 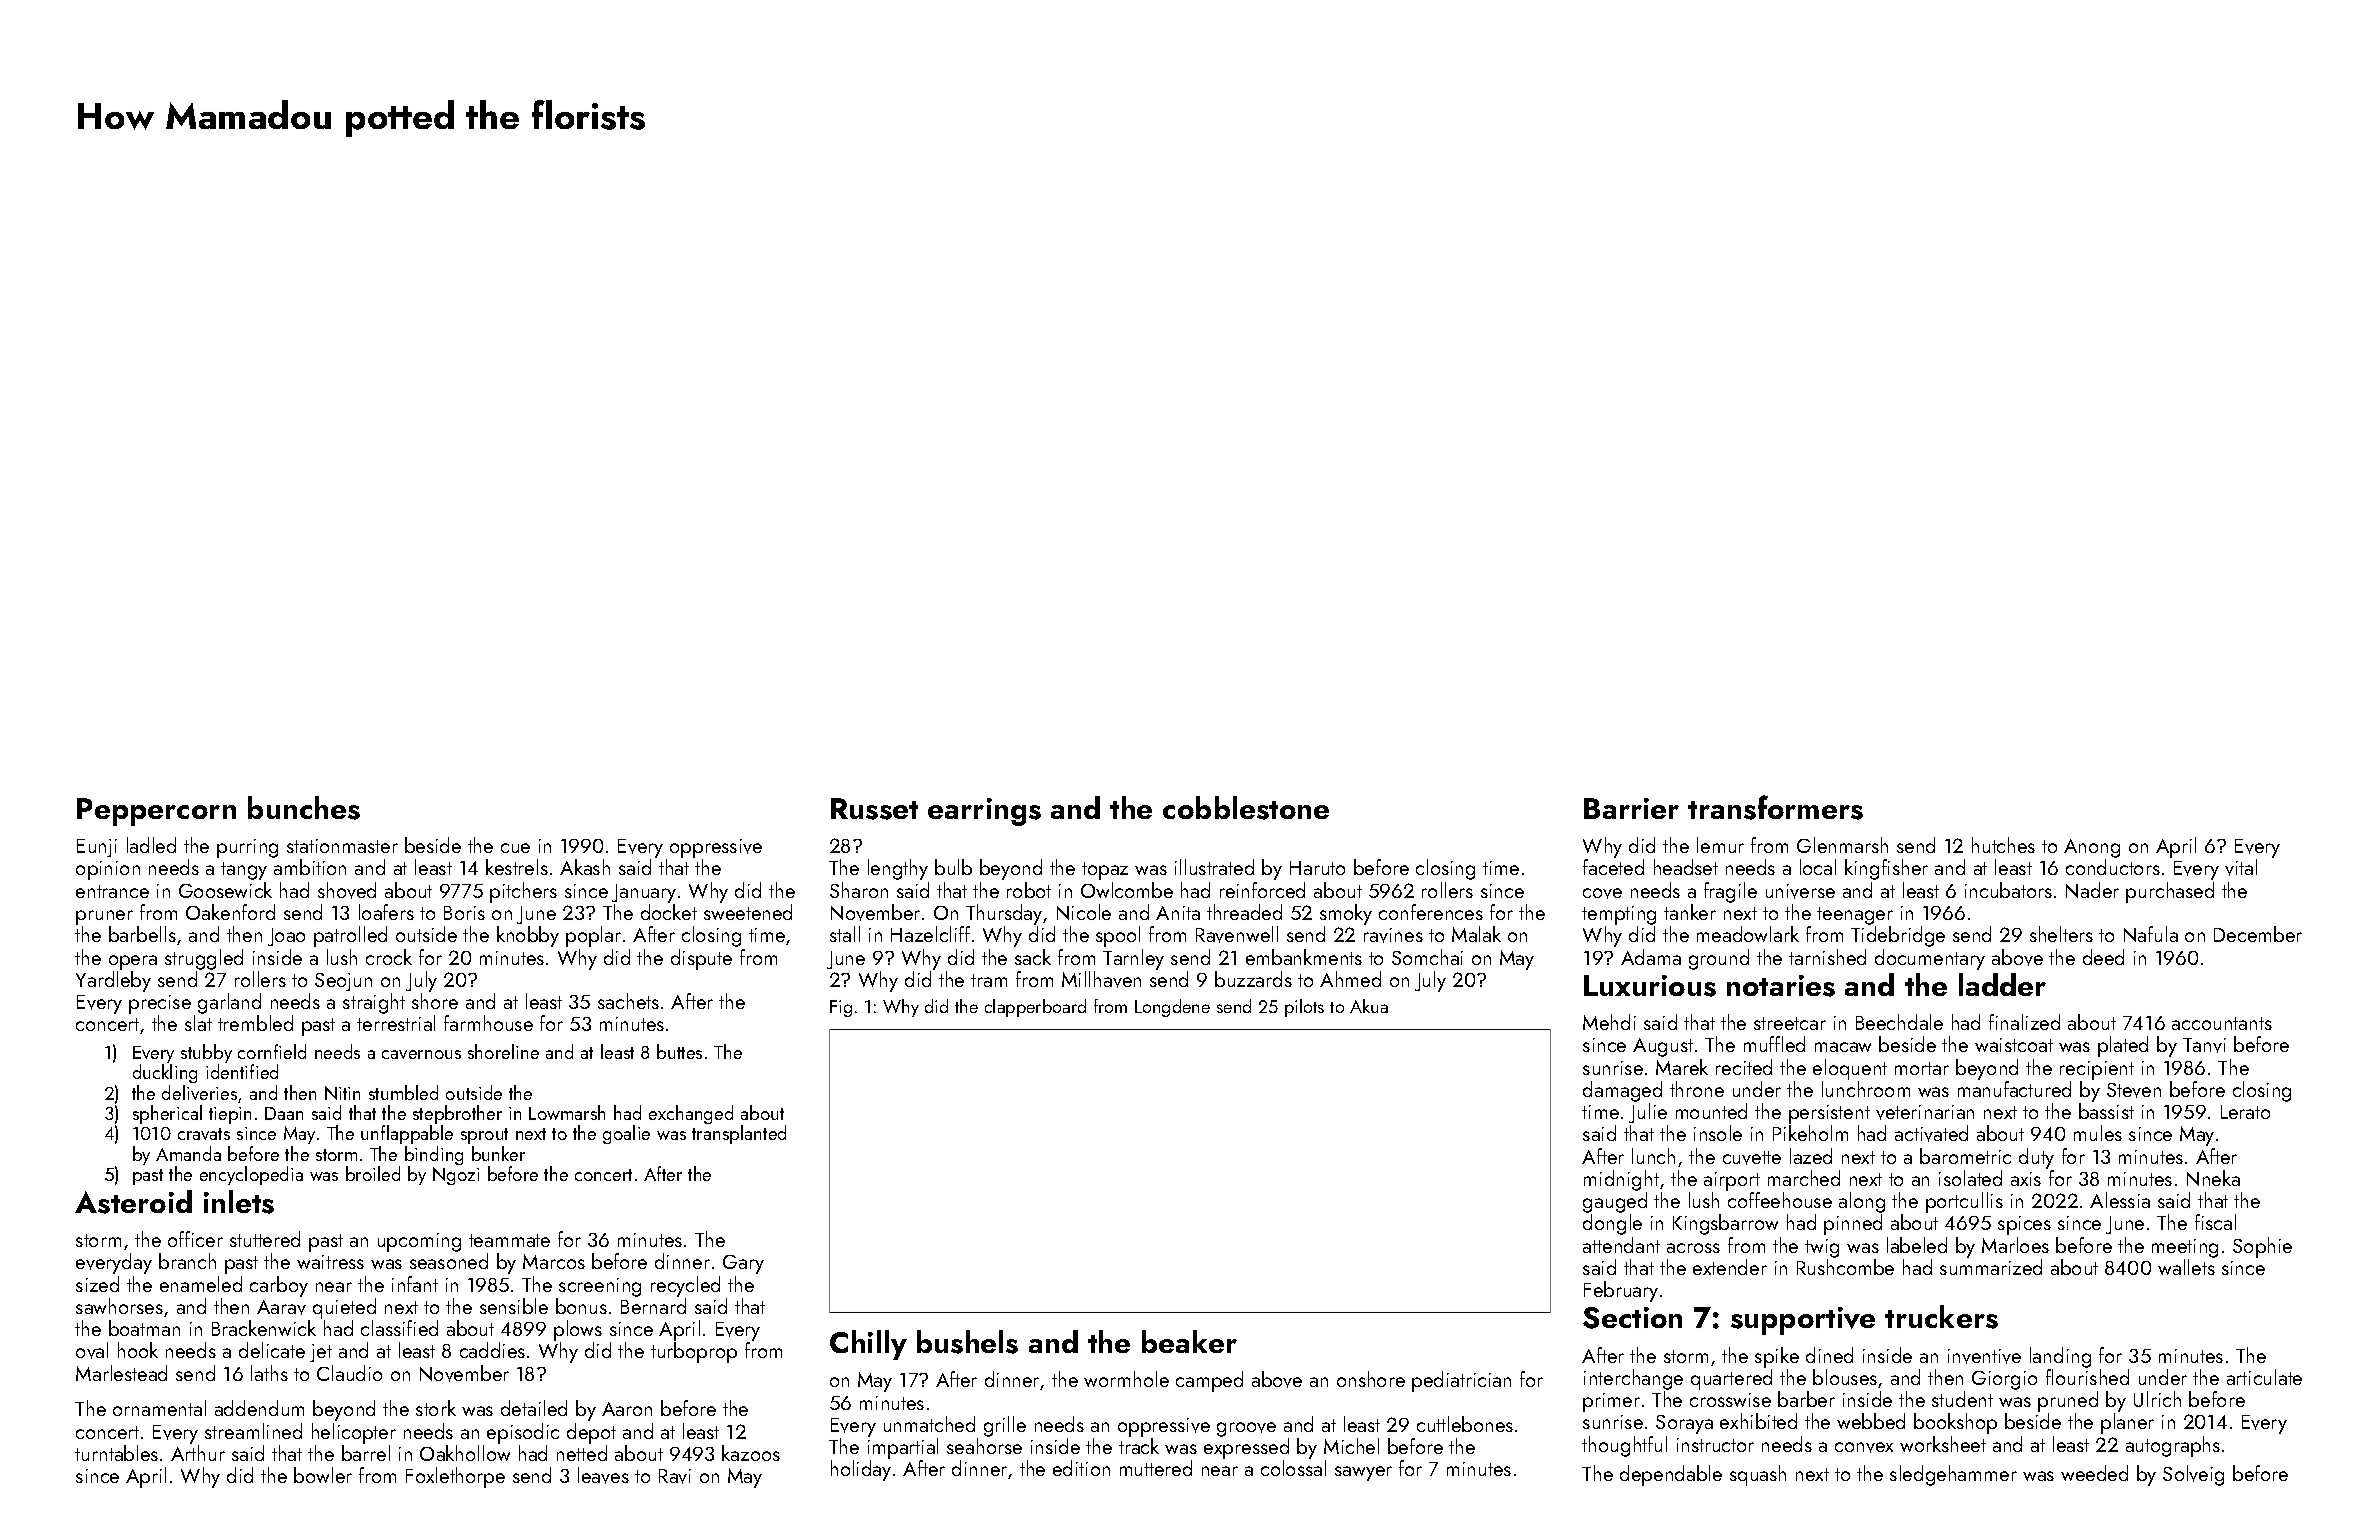 What do you see at coordinates (1843, 1047) in the image?
I see `macaw` at bounding box center [1843, 1047].
